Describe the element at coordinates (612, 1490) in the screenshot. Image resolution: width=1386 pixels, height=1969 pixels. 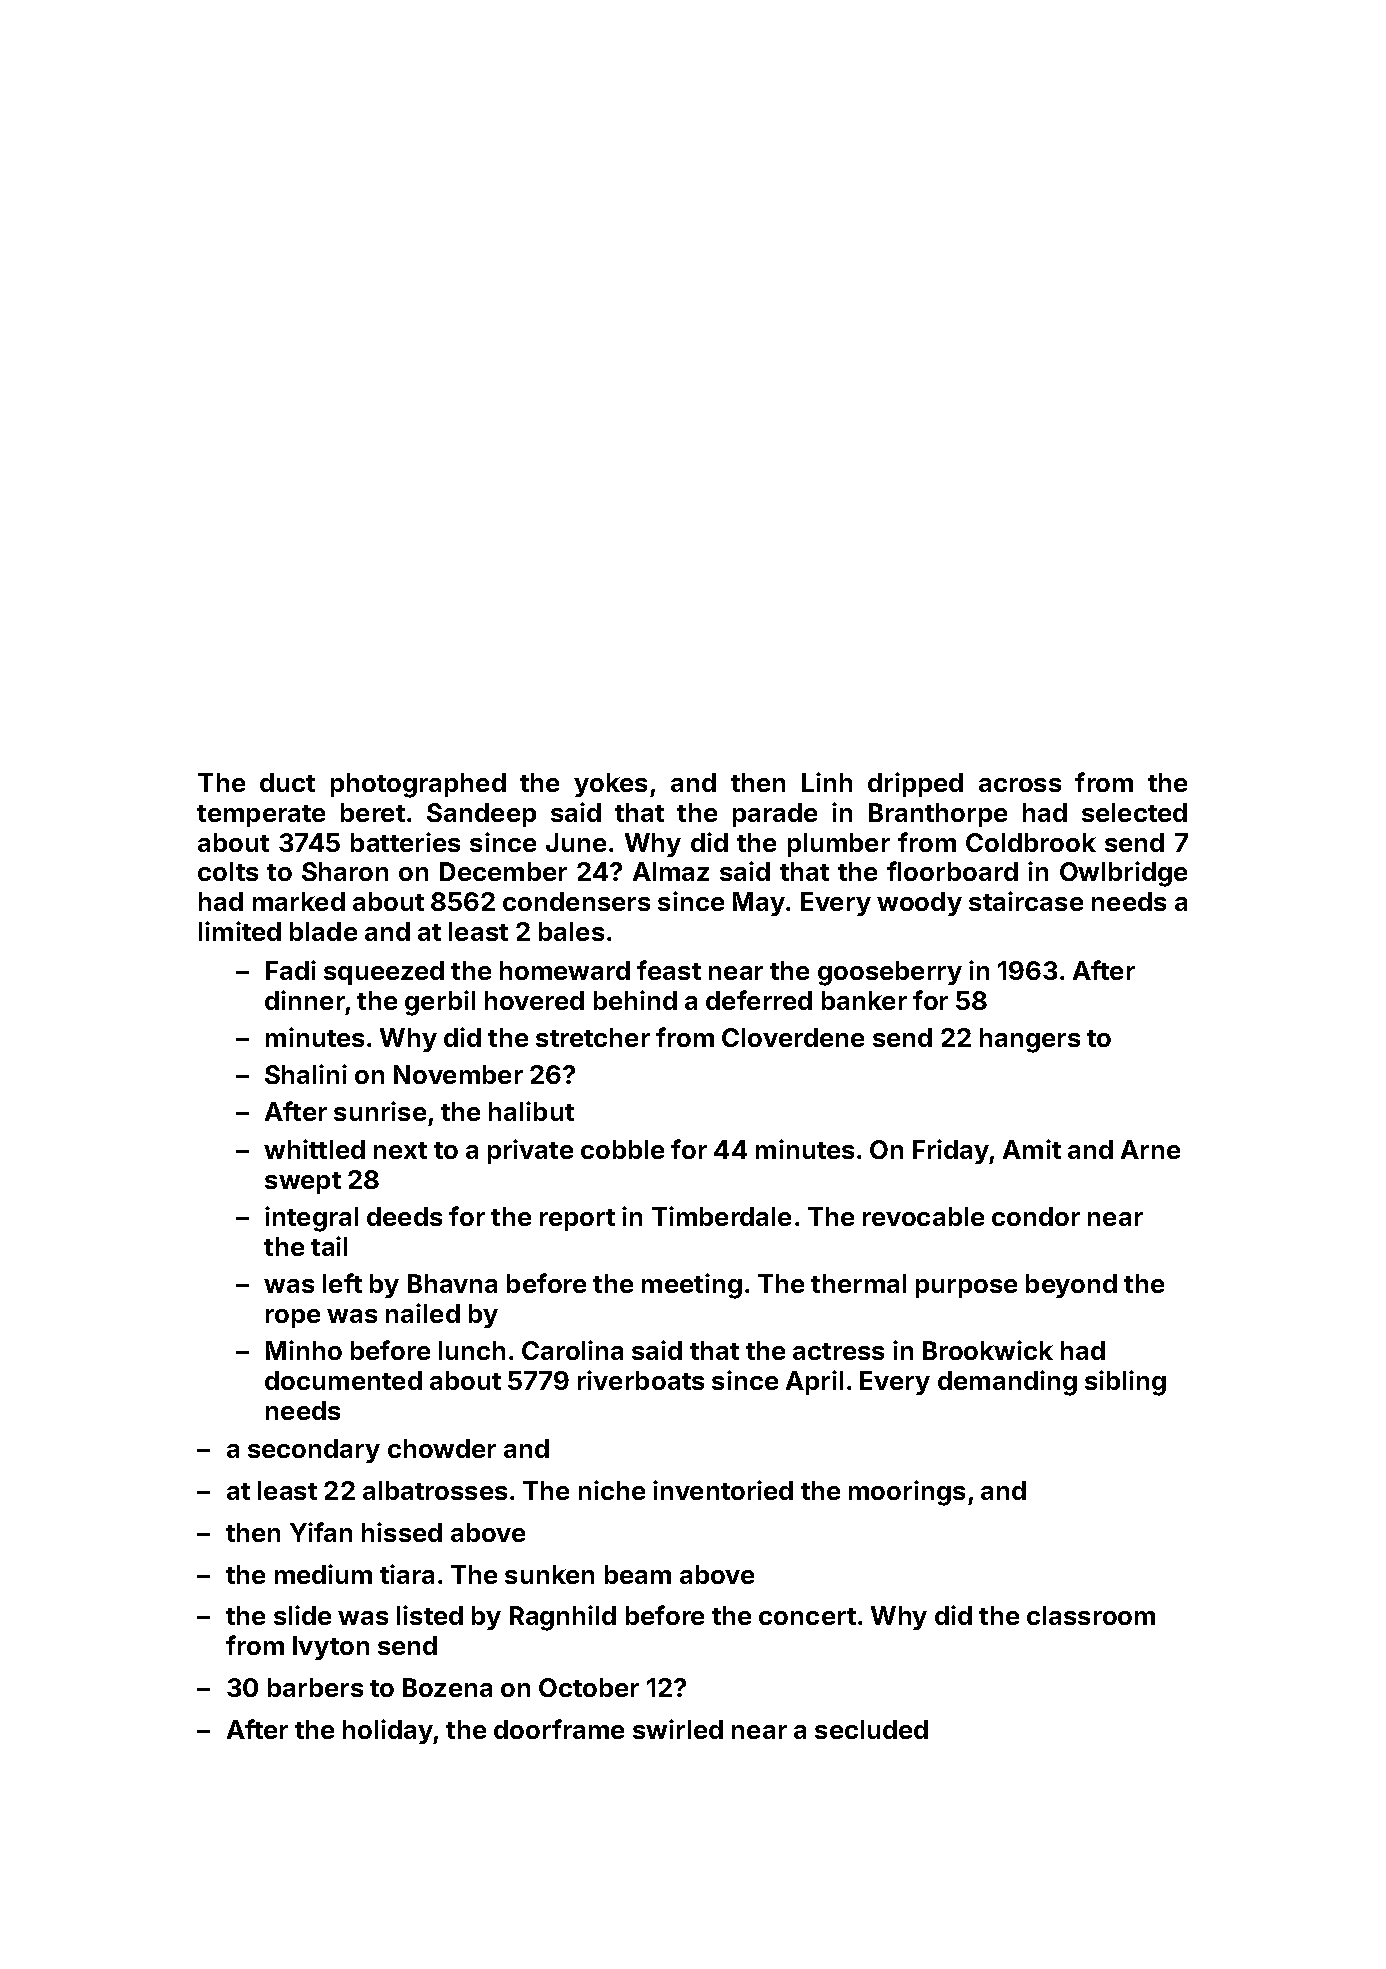
I see `niche` at that location.
